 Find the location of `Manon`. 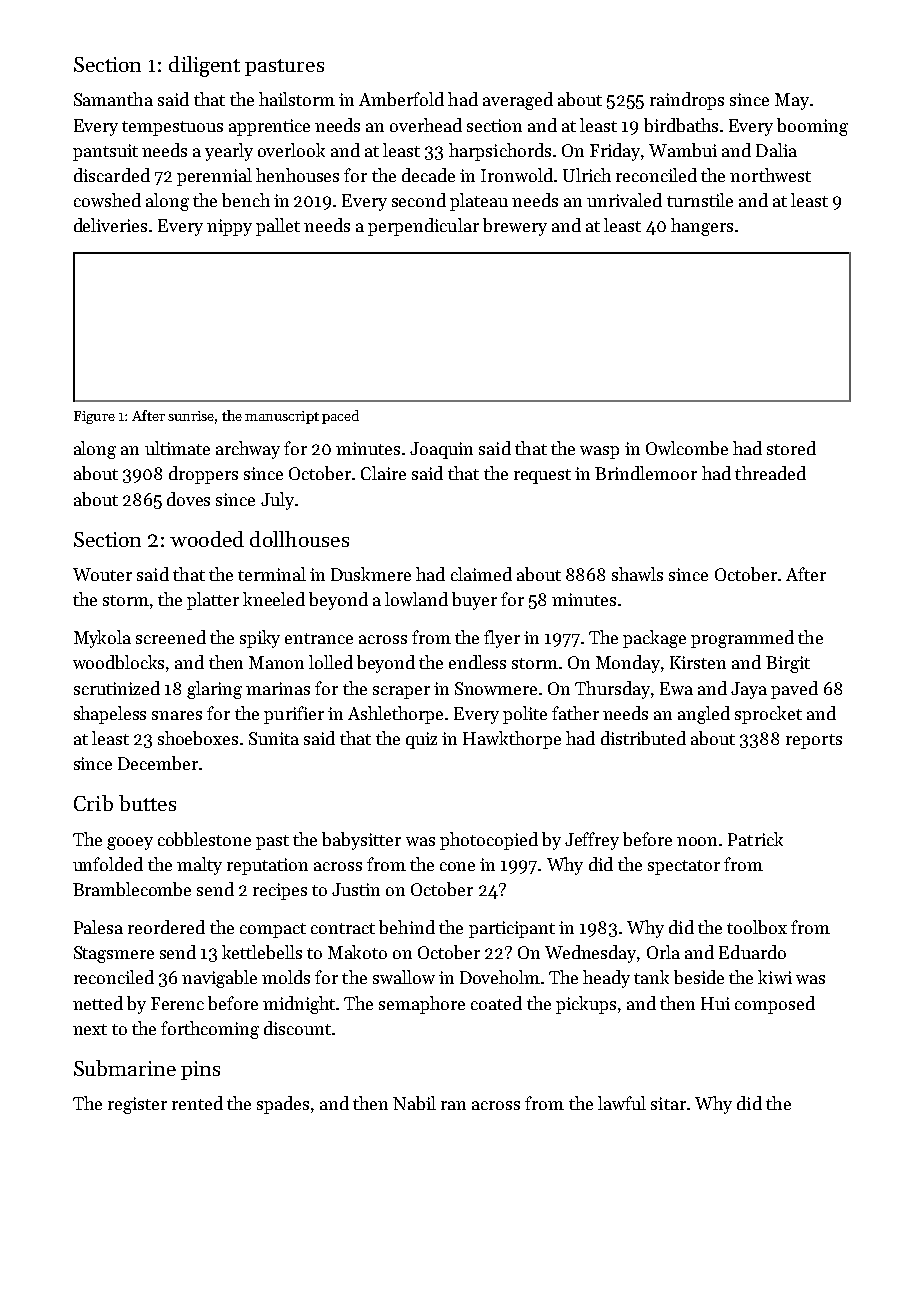

Manon is located at coordinates (276, 662).
